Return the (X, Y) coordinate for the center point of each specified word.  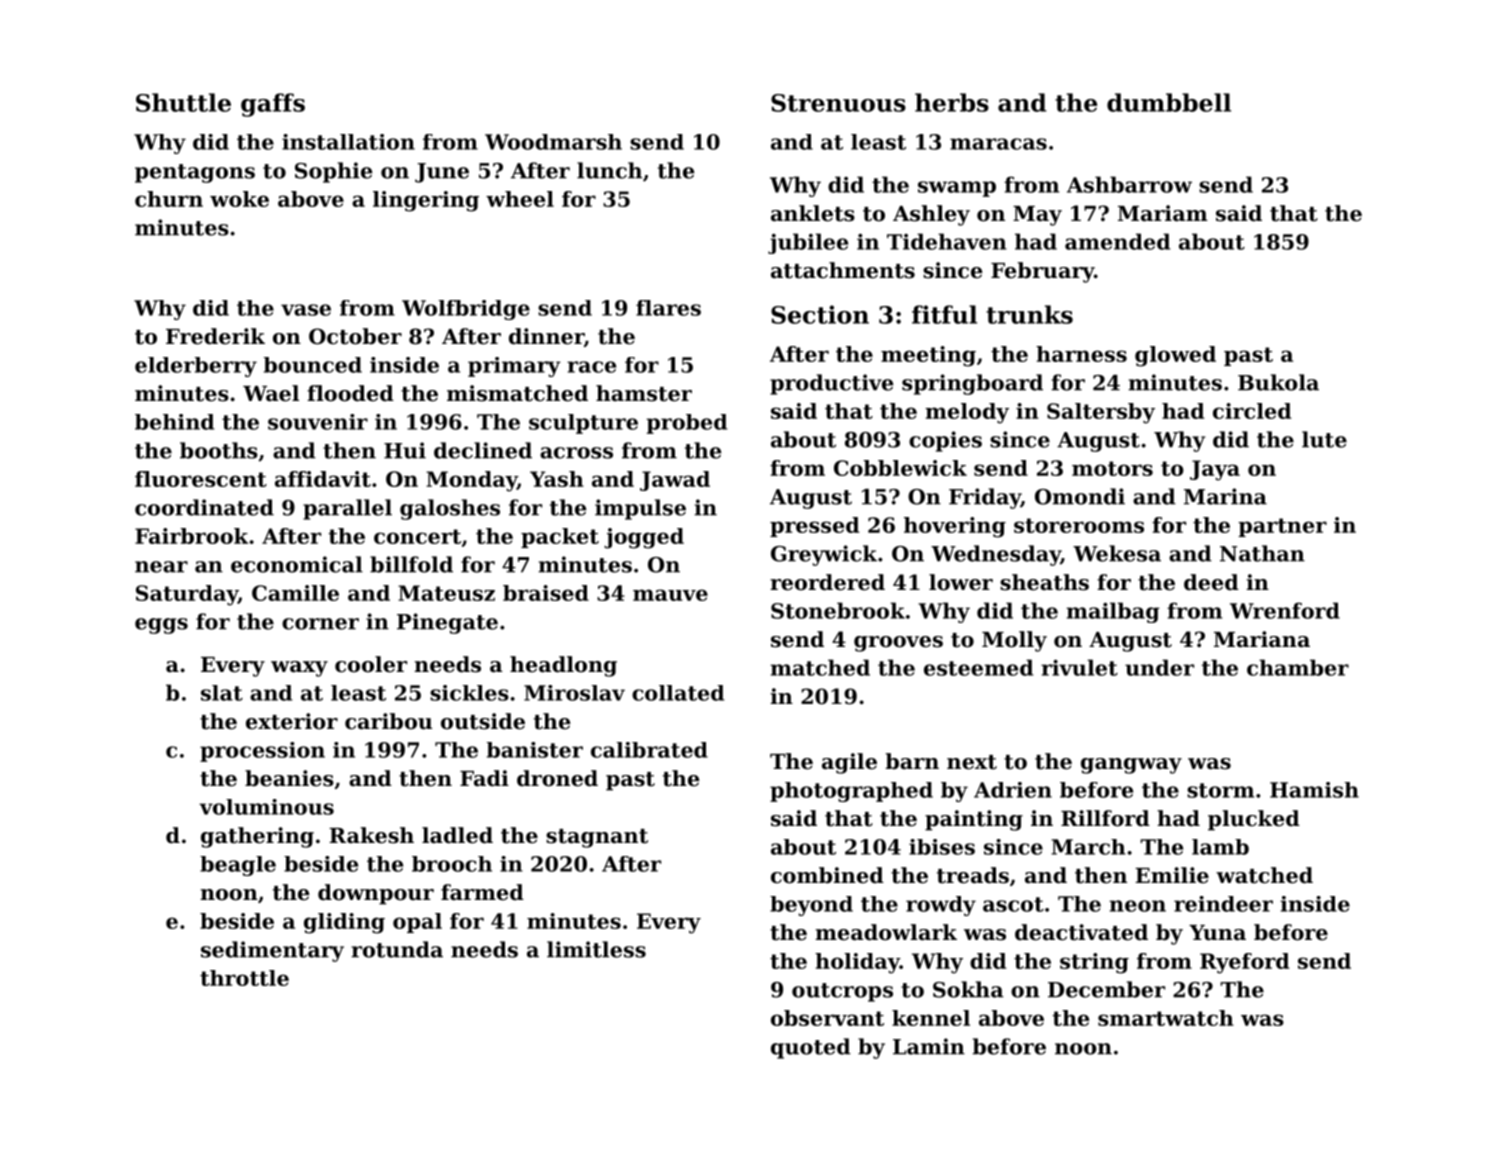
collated (678, 693)
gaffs (273, 105)
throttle (244, 978)
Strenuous (838, 103)
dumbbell (1169, 102)
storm (1220, 790)
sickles (469, 693)
